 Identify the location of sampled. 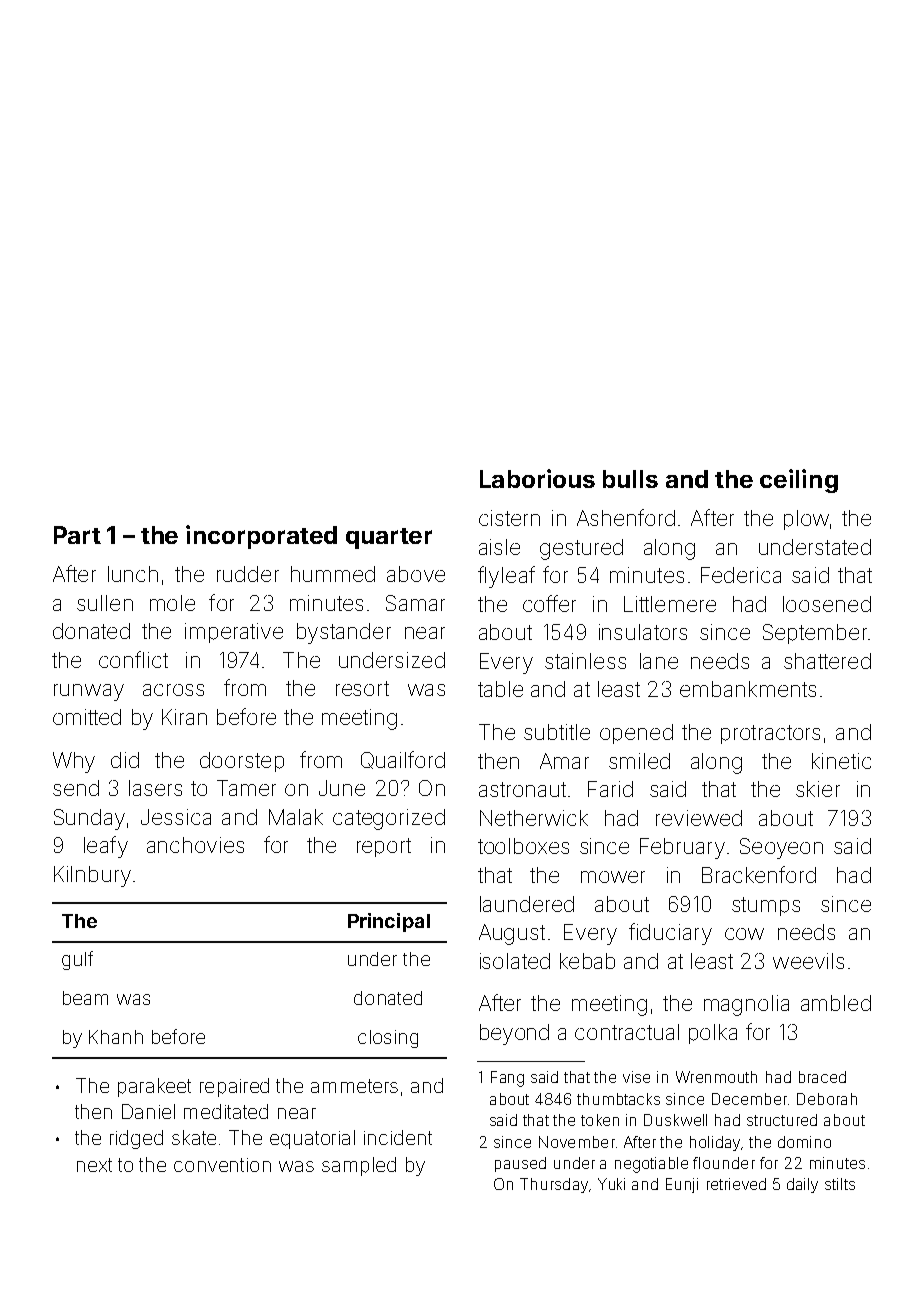
(359, 1166).
